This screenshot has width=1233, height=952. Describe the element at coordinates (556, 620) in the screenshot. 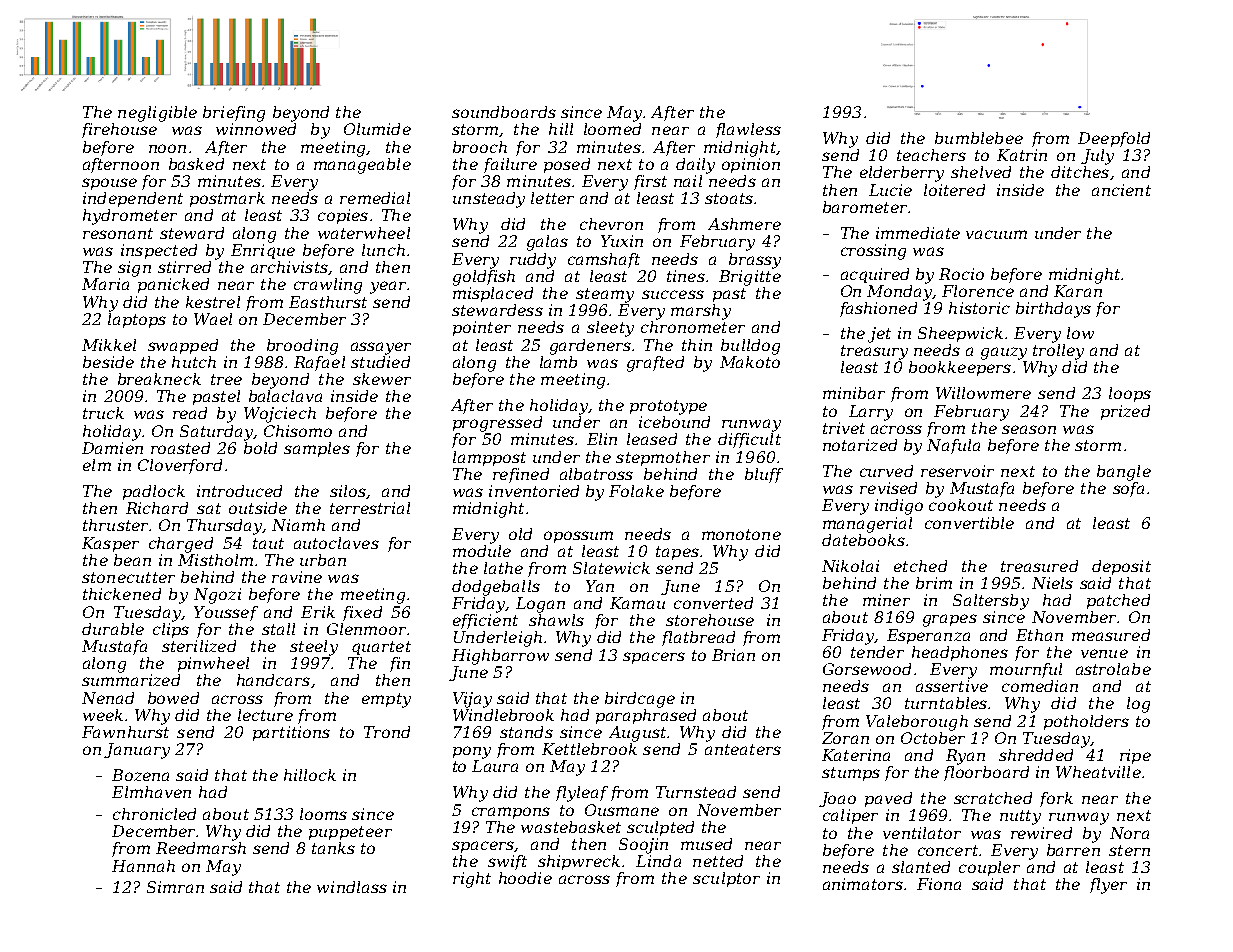

I see `shawls` at that location.
